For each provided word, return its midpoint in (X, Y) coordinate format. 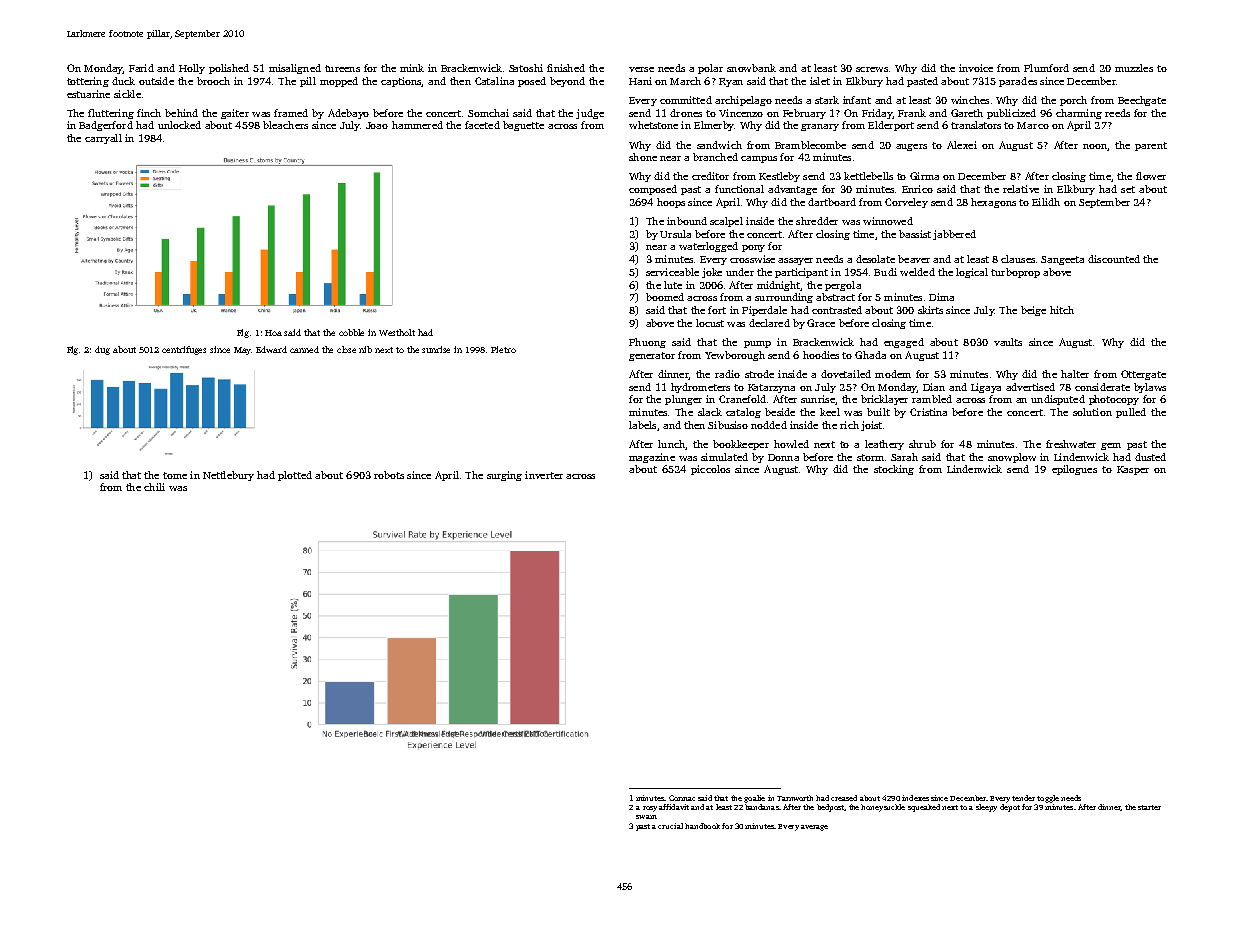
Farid (141, 68)
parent (1151, 146)
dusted (1150, 457)
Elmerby (714, 126)
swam (646, 817)
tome (175, 475)
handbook (702, 826)
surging (504, 476)
